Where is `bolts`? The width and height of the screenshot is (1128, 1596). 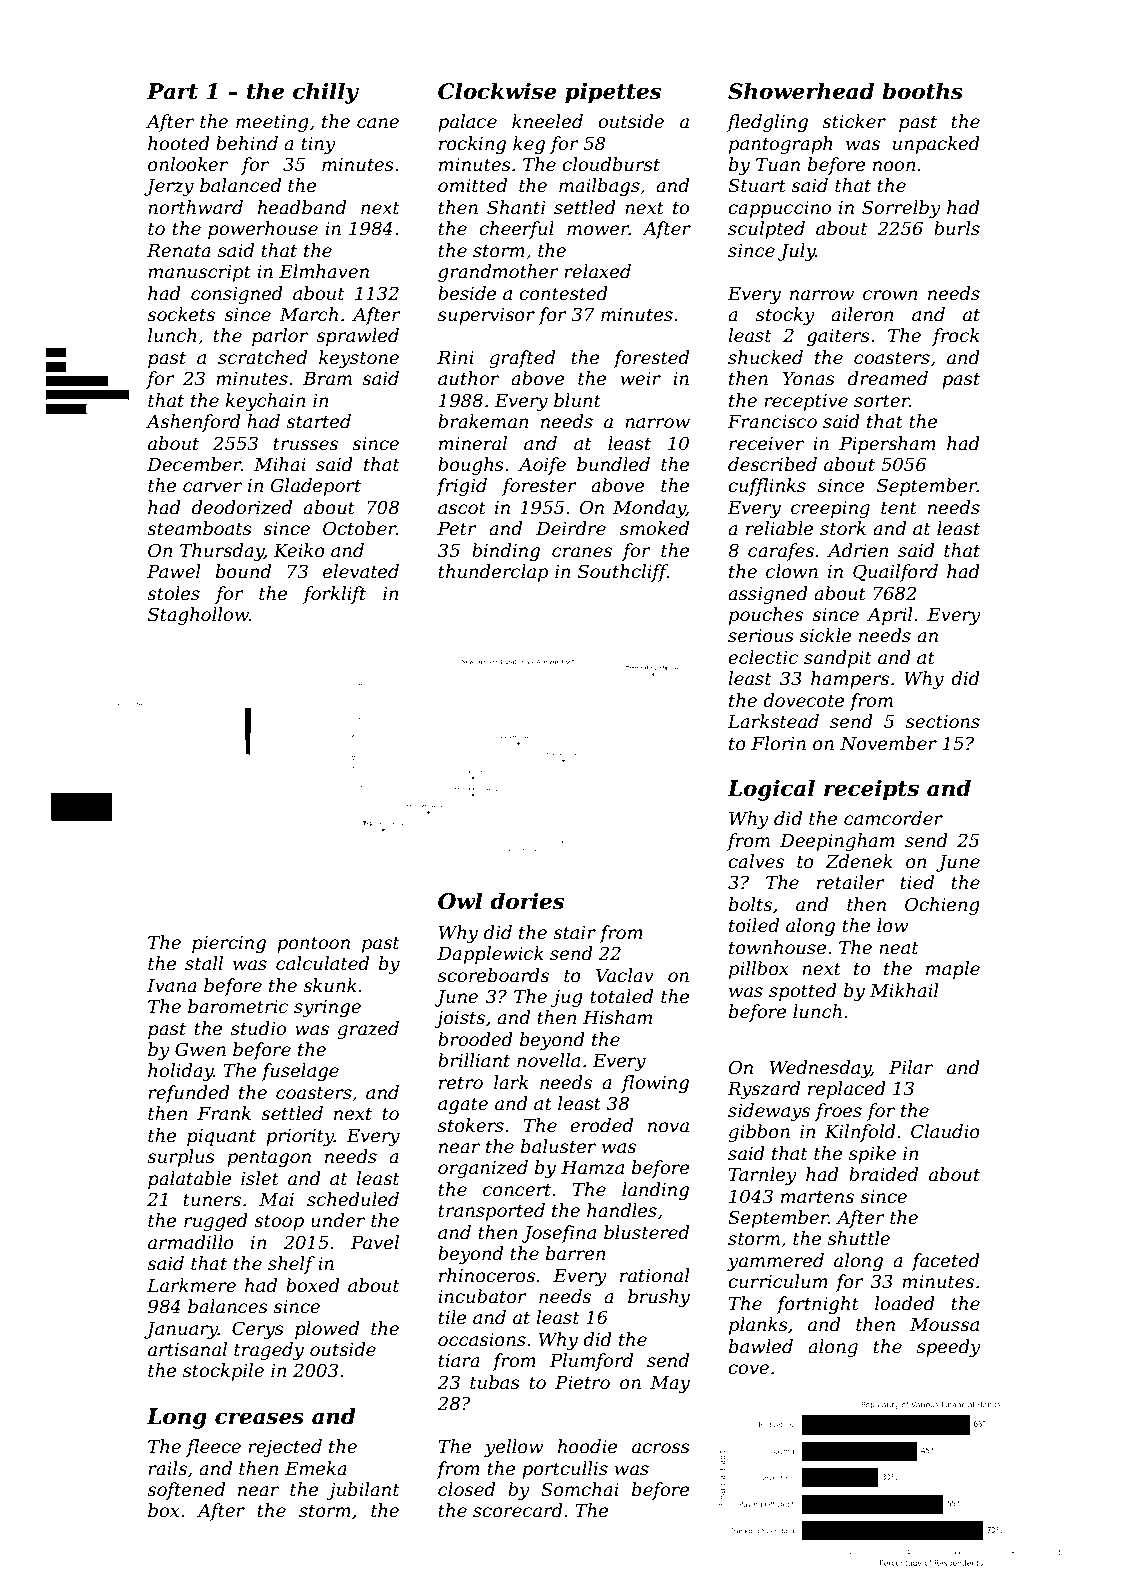
bolts is located at coordinates (750, 904).
